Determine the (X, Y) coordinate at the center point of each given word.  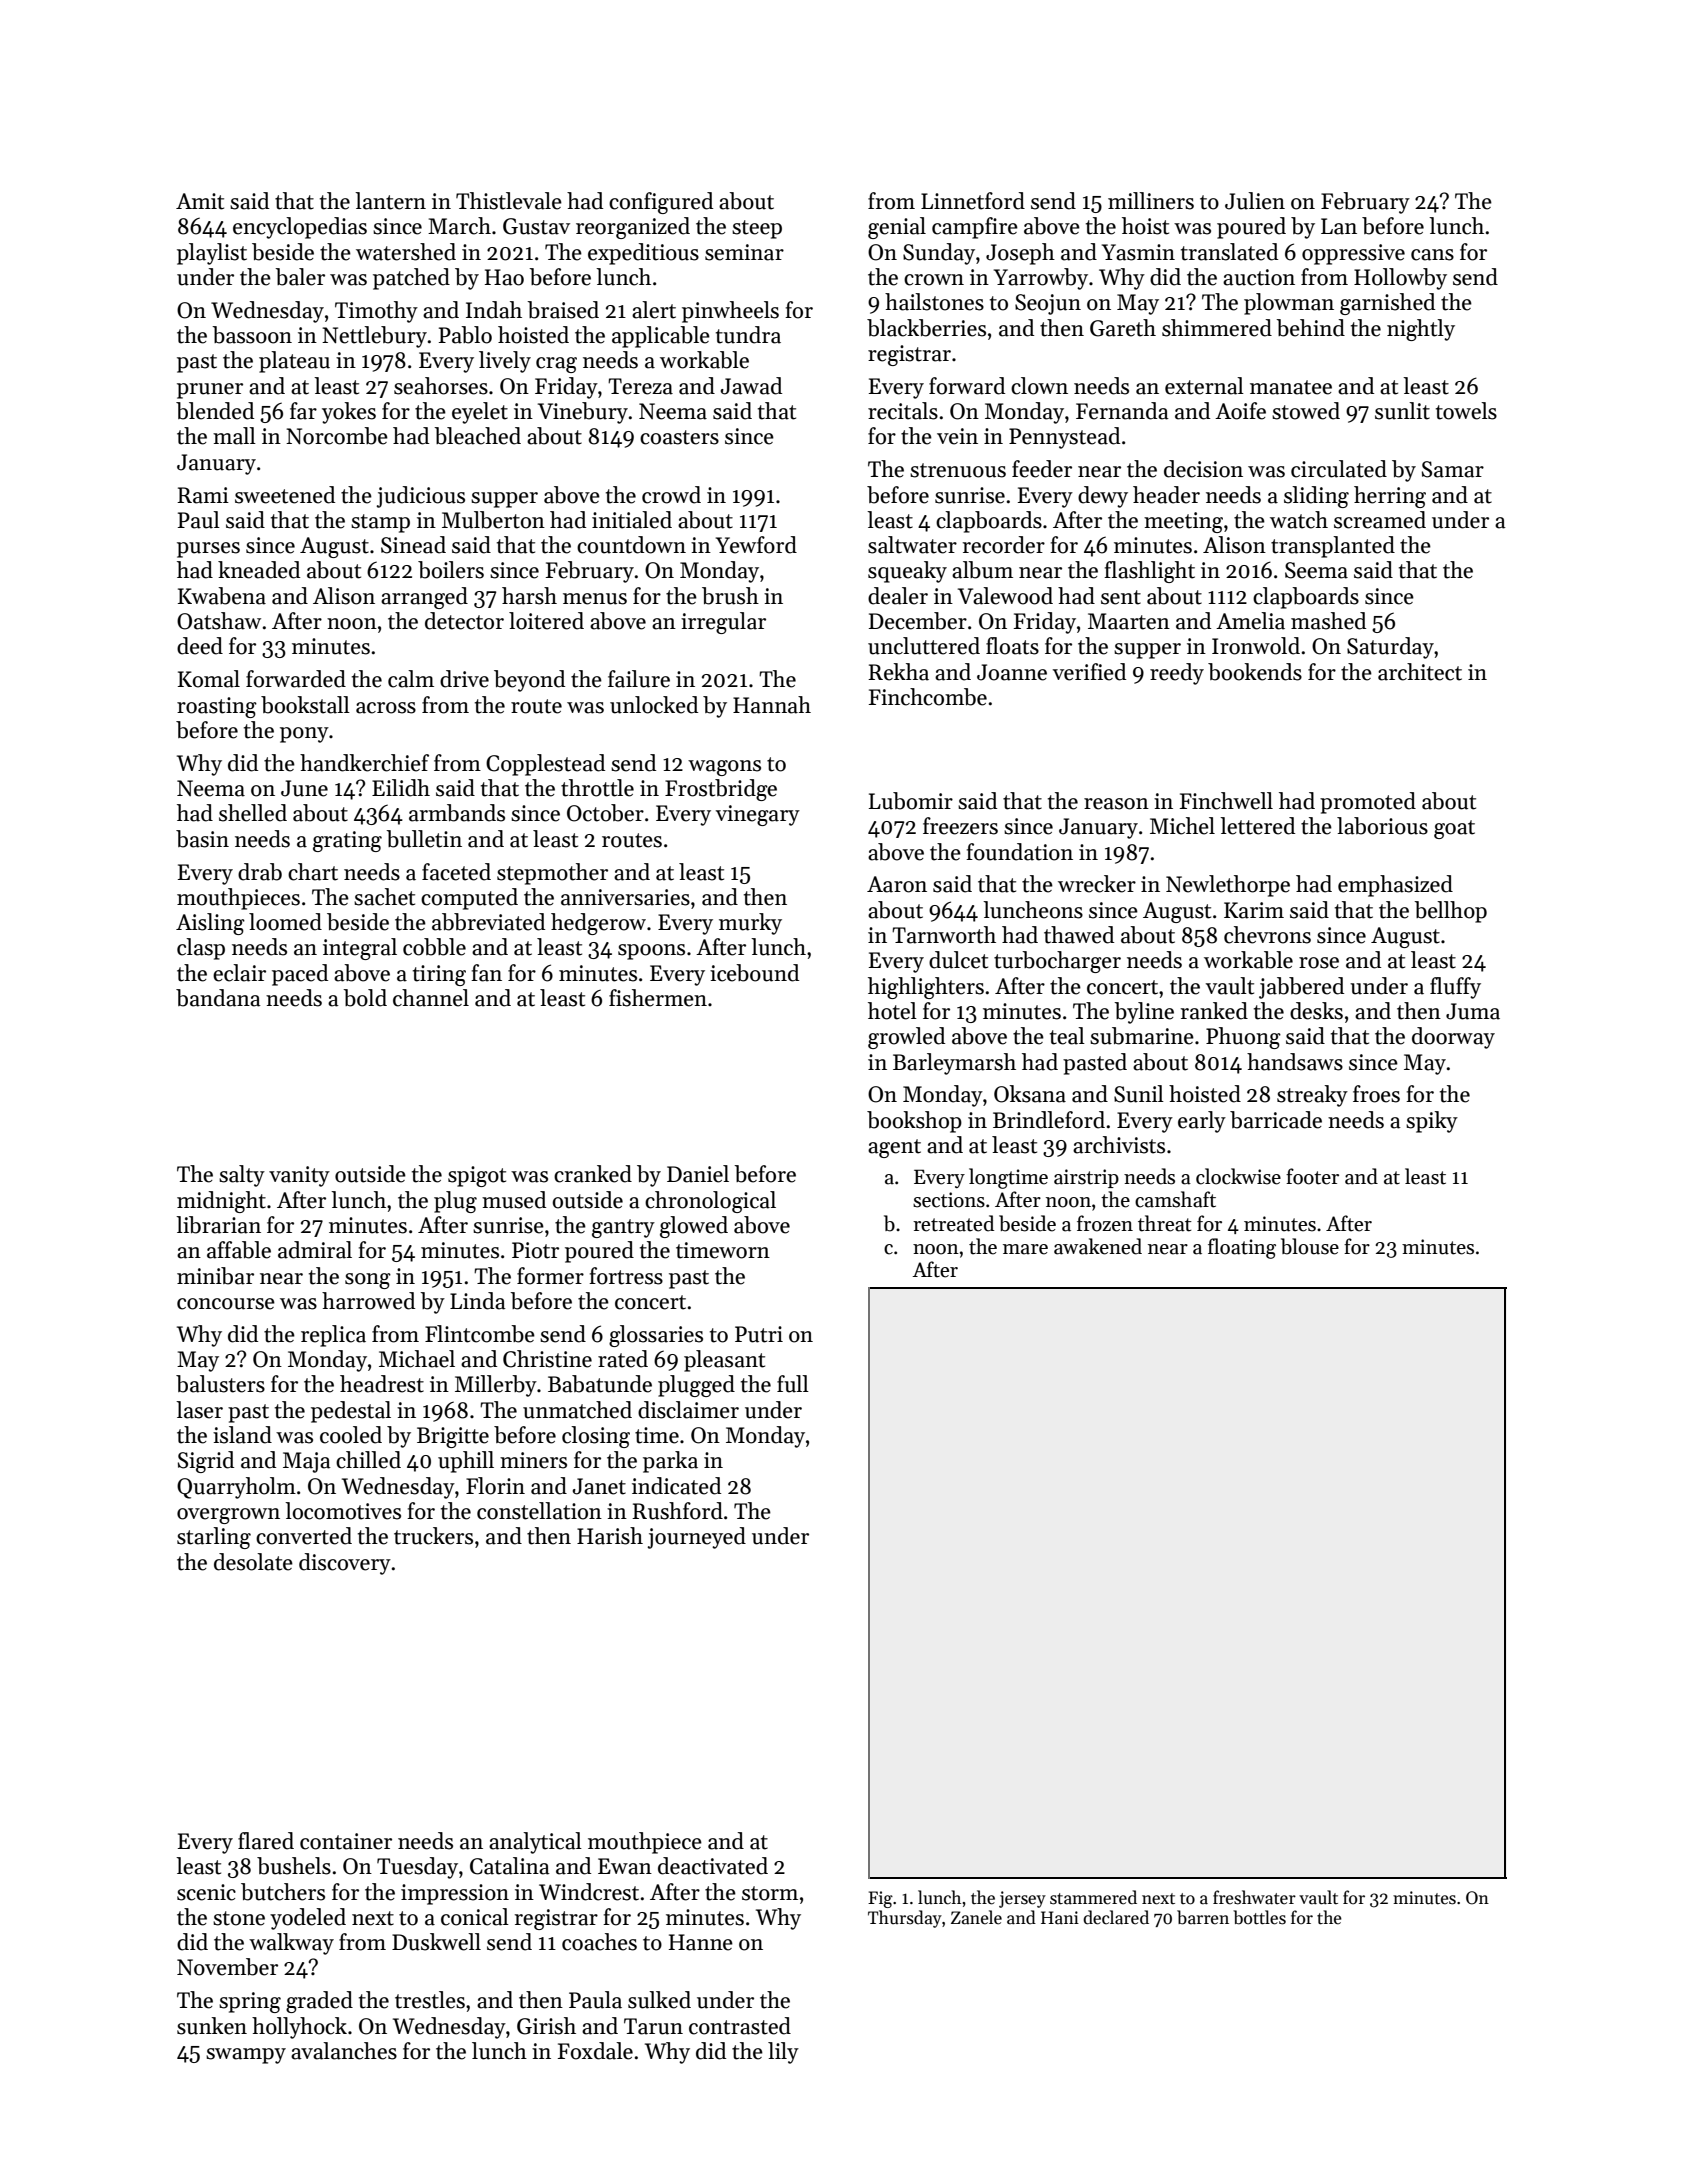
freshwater (1254, 1897)
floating (1242, 1248)
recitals (903, 411)
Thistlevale (509, 201)
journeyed (696, 1538)
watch (1299, 520)
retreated (953, 1223)
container (346, 1841)
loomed (285, 922)
